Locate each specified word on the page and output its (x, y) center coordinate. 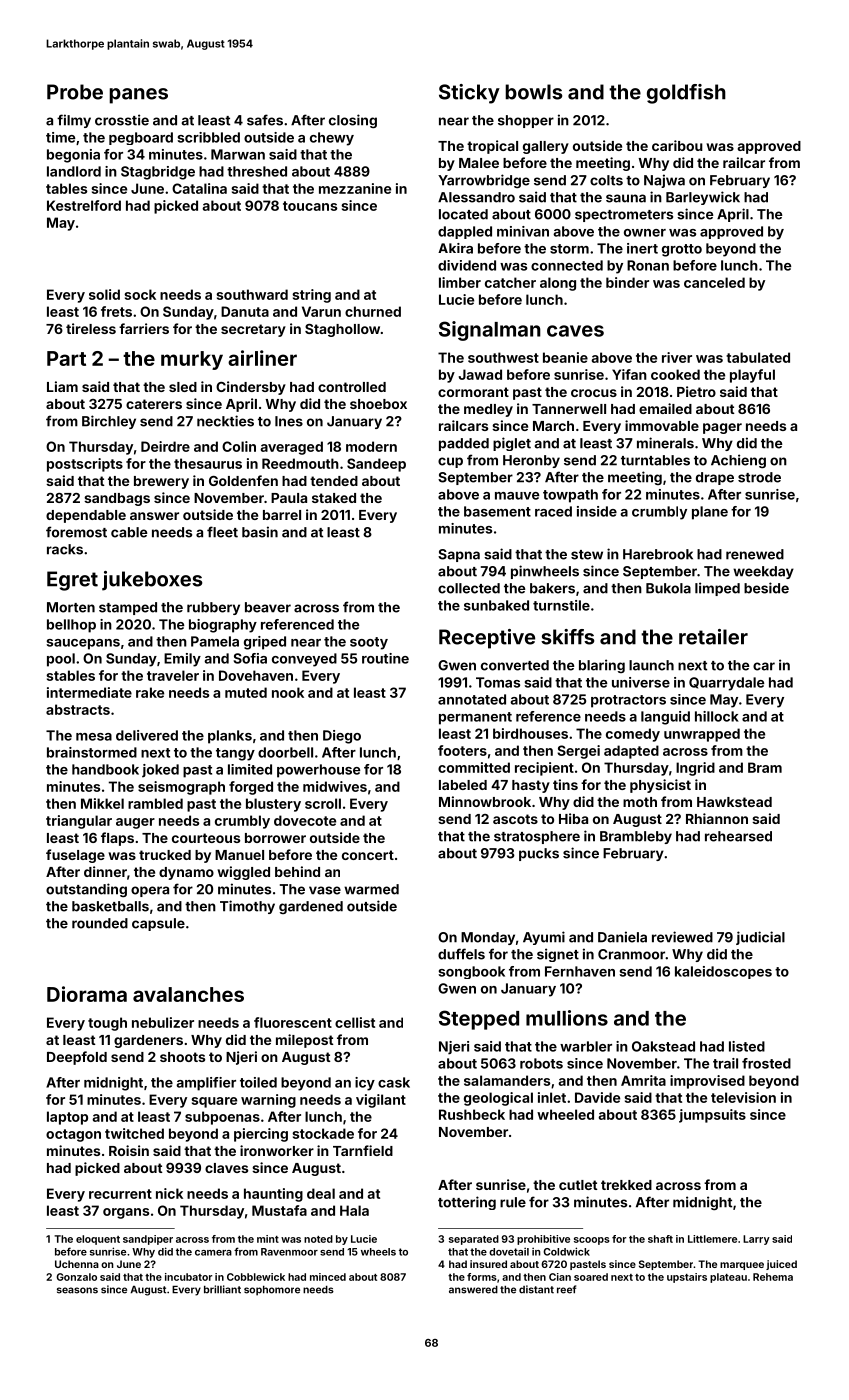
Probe (75, 92)
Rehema (773, 1277)
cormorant (473, 392)
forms (482, 1277)
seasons (77, 1290)
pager (722, 428)
